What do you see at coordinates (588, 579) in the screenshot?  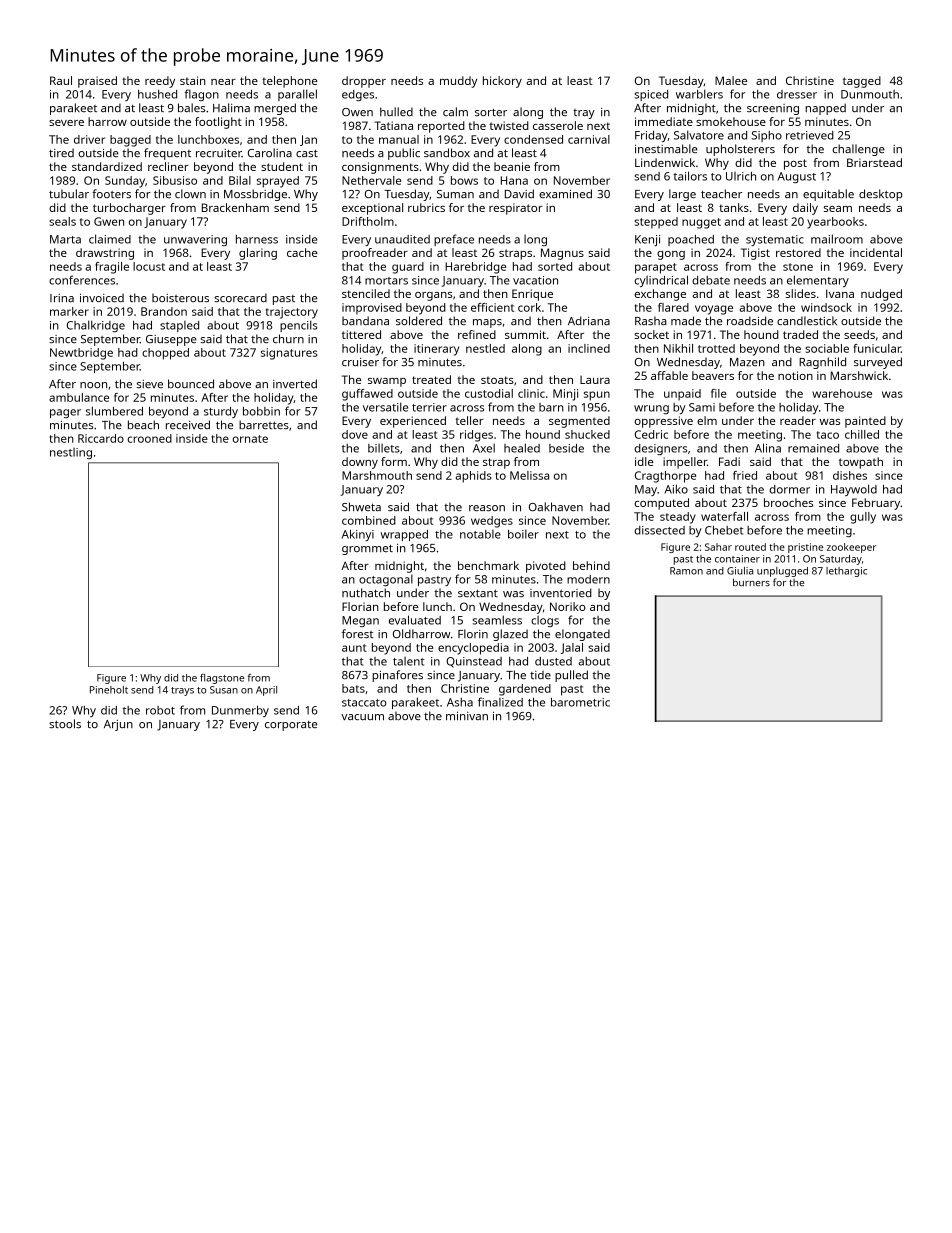 I see `modern` at bounding box center [588, 579].
